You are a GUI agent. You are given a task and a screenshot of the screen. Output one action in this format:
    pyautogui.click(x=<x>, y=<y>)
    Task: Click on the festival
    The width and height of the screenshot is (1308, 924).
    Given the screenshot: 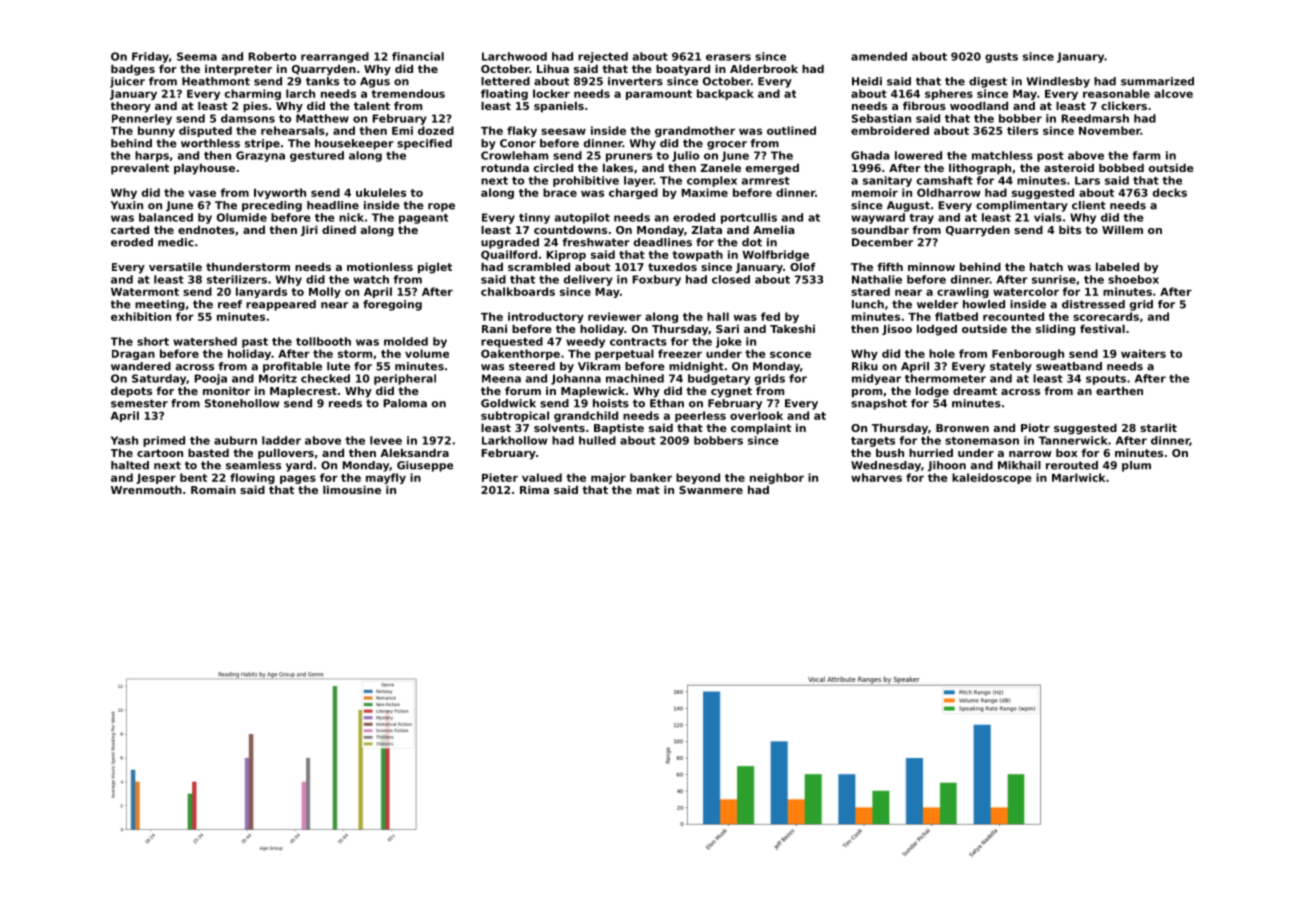 What is the action you would take?
    pyautogui.click(x=1102, y=328)
